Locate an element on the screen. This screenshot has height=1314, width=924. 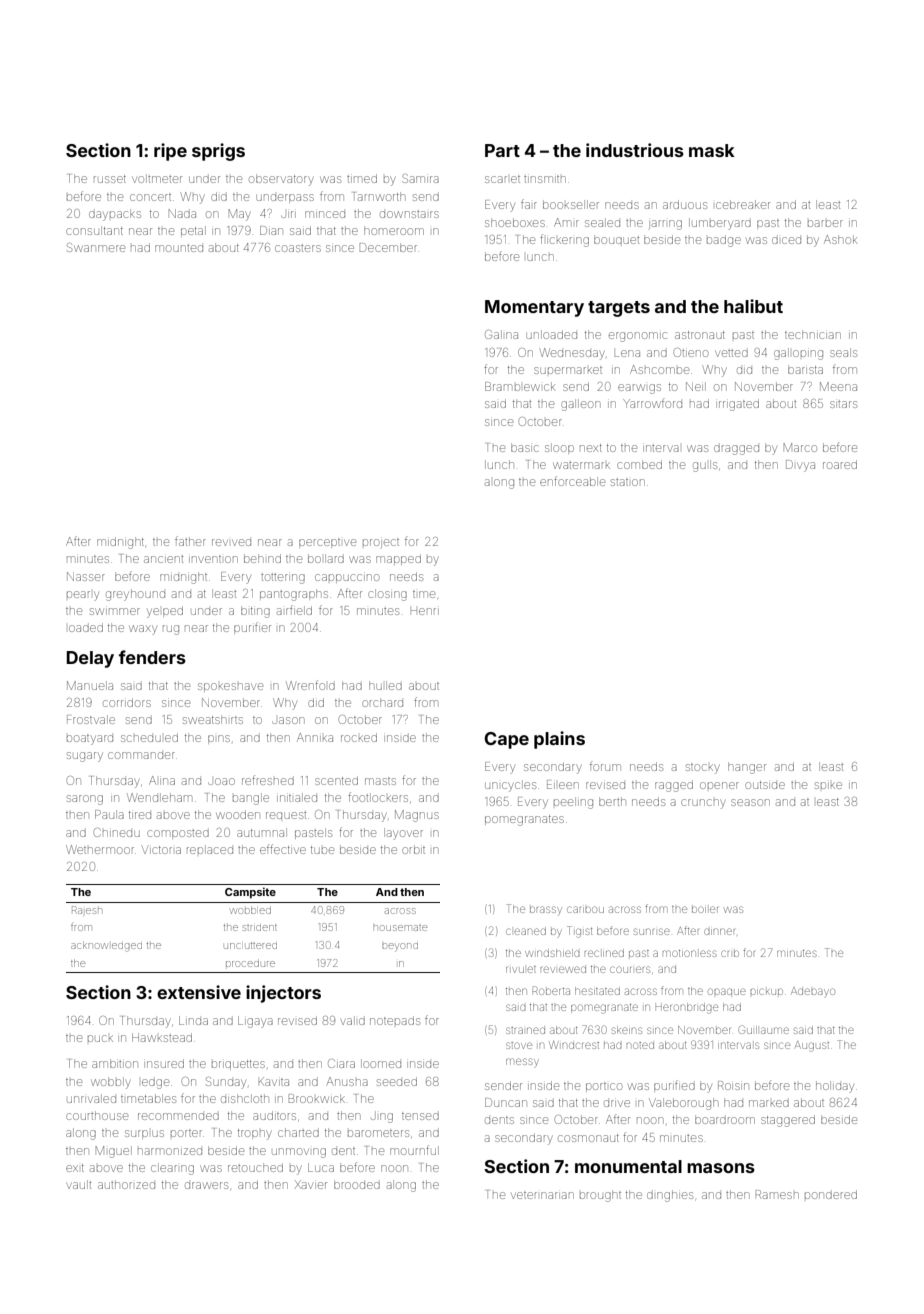
irrigated is located at coordinates (737, 405).
